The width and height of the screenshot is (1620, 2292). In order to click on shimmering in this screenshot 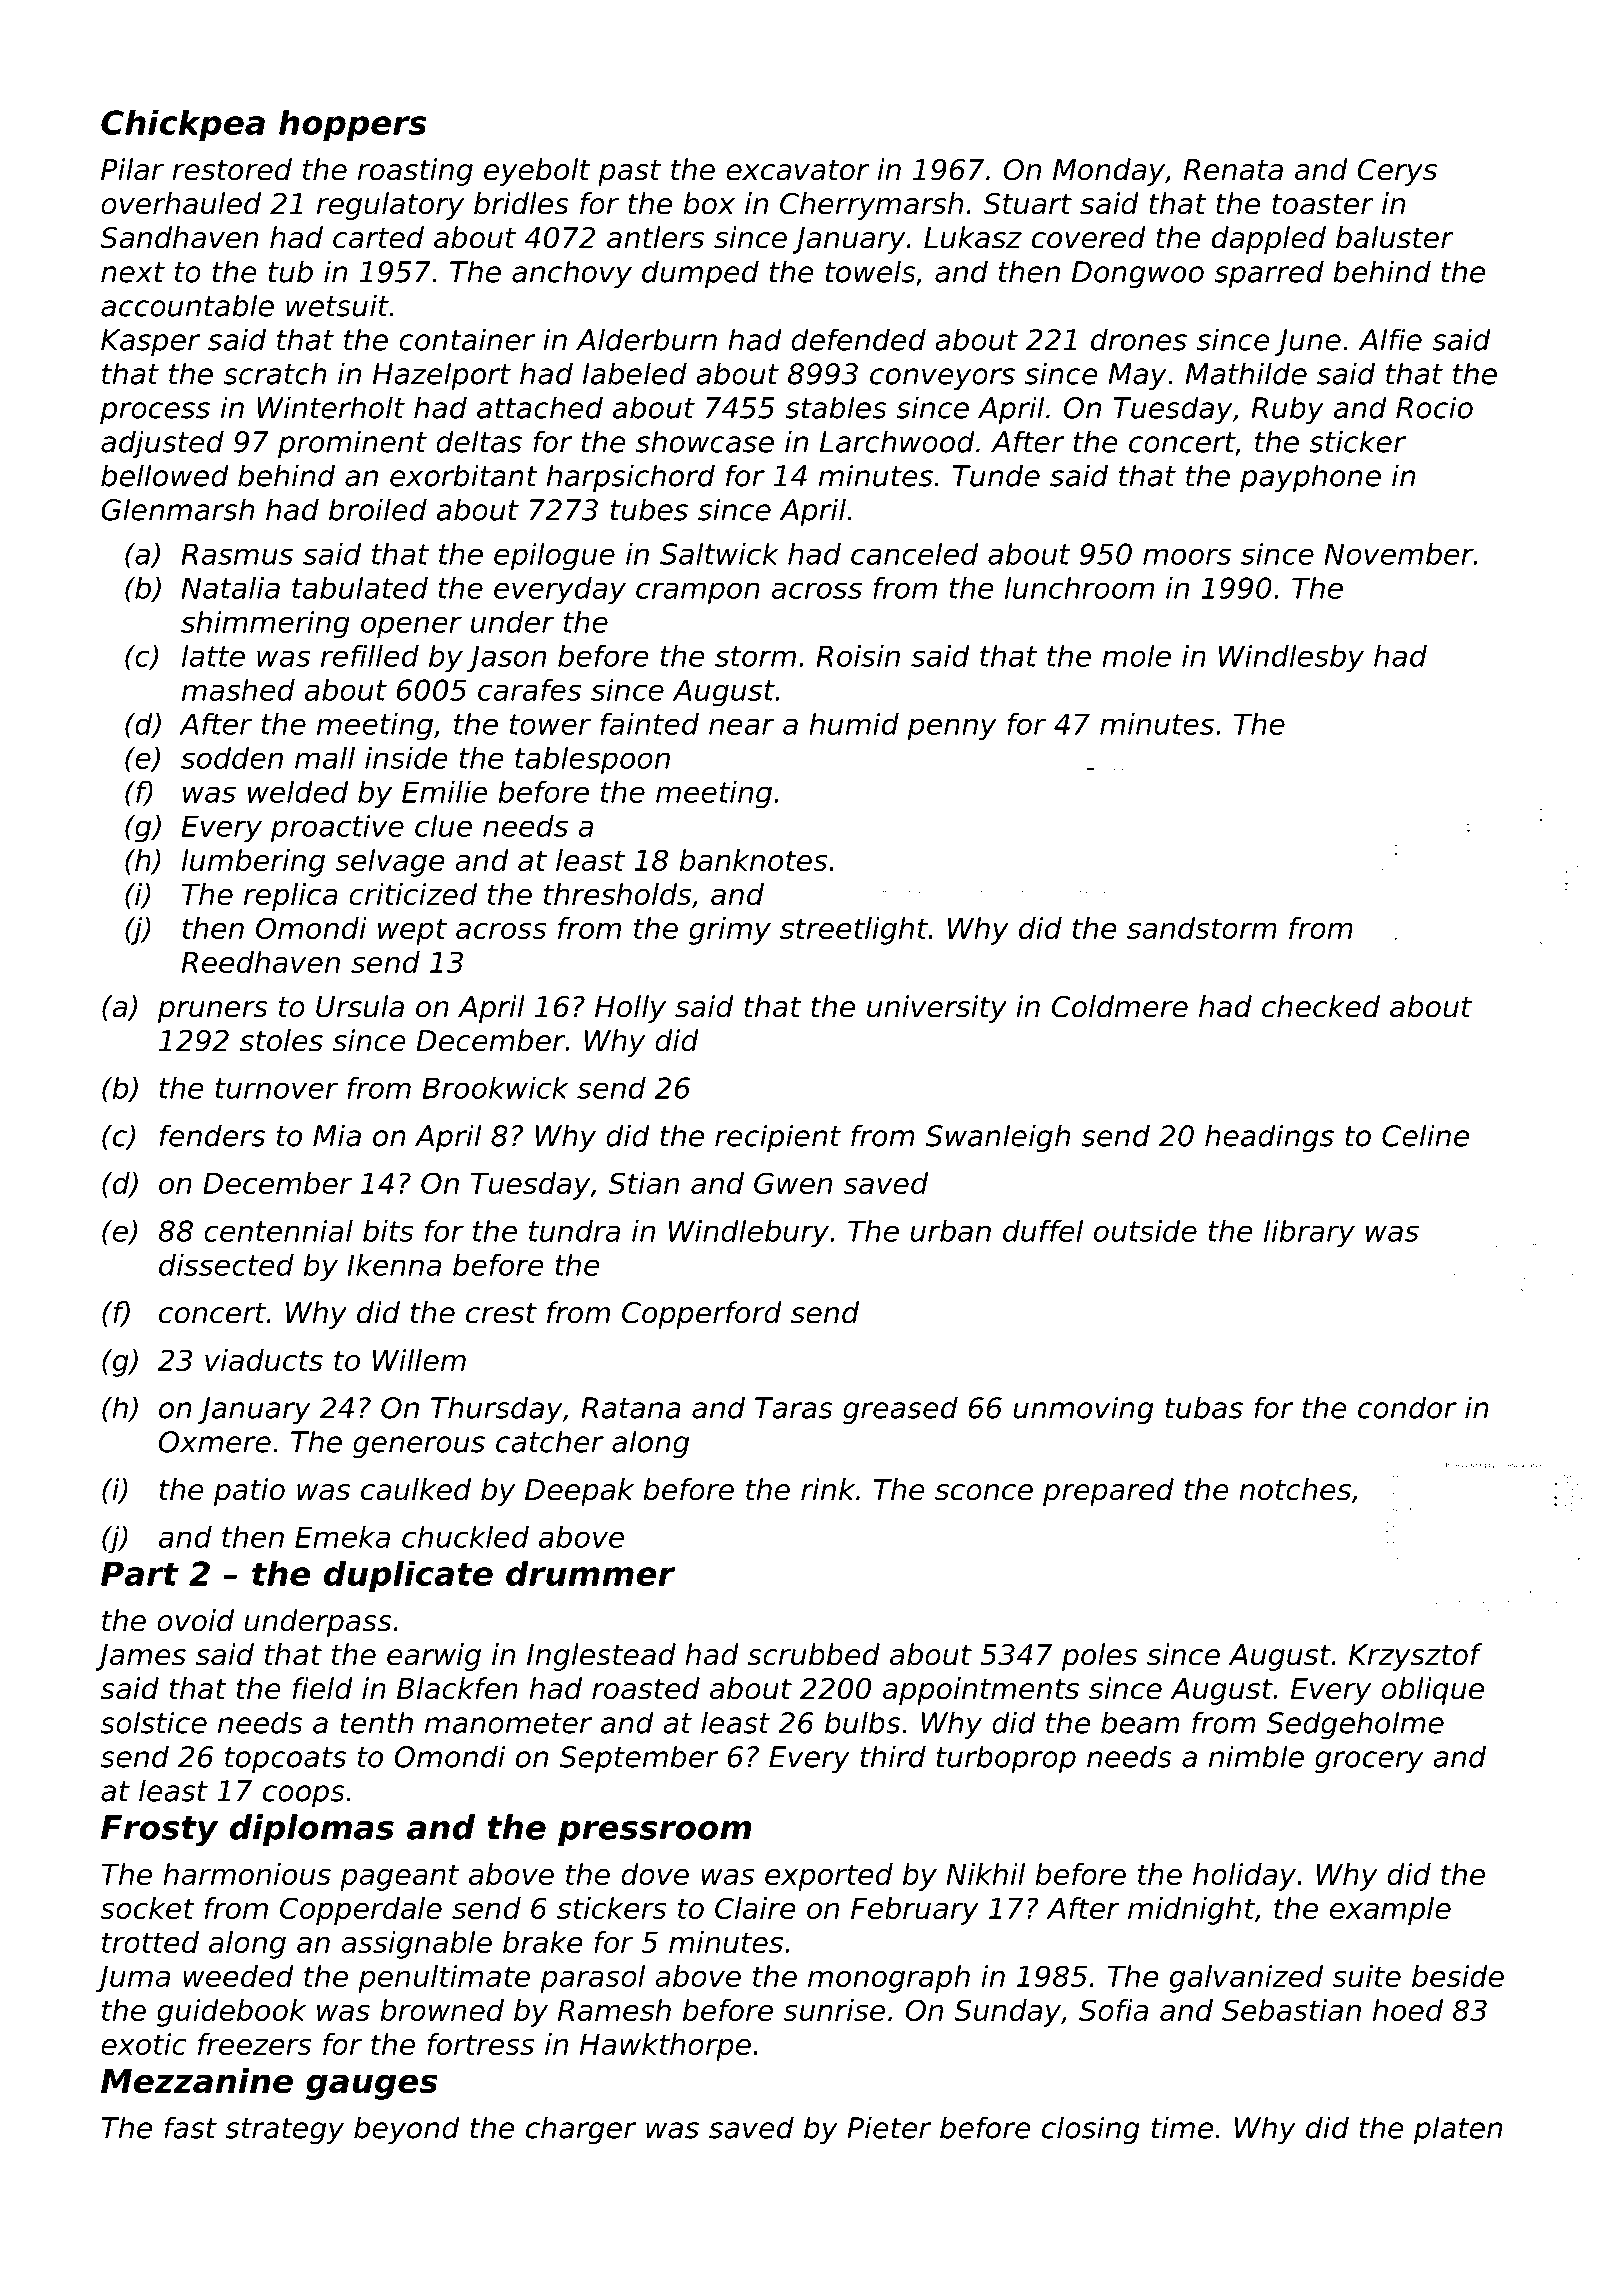, I will do `click(265, 625)`.
